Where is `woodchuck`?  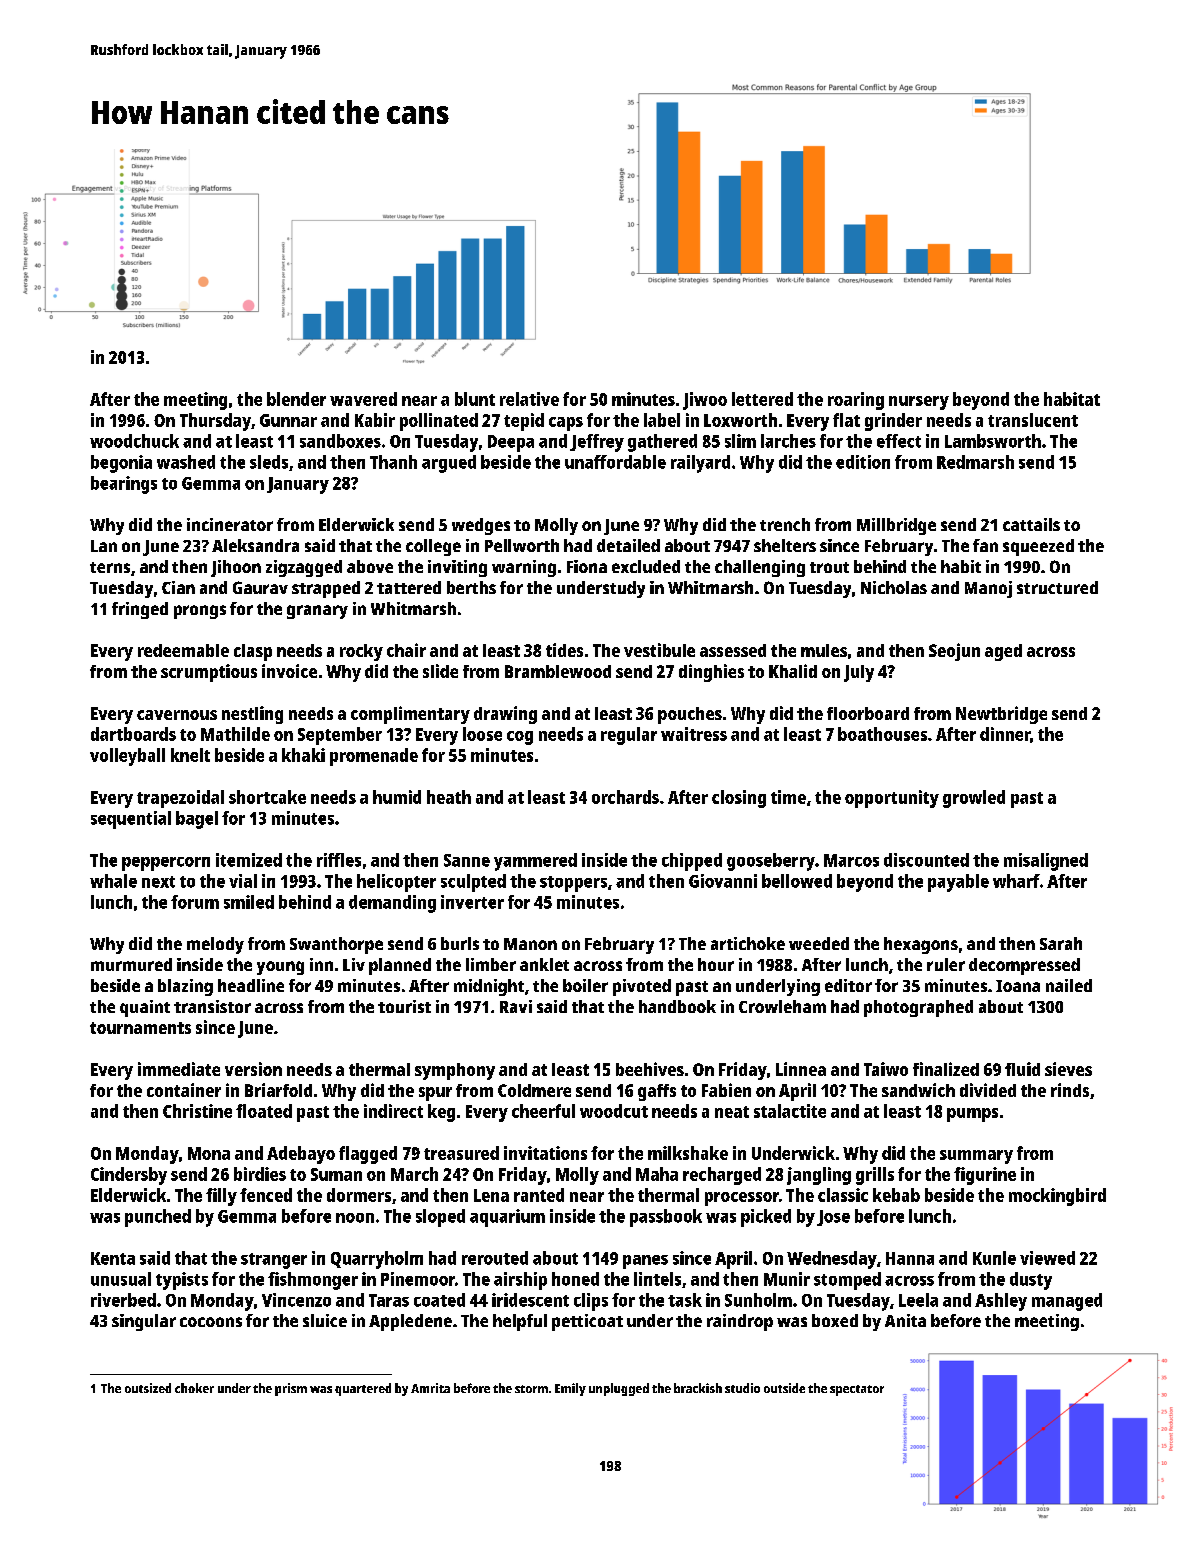 woodchuck is located at coordinates (134, 441).
